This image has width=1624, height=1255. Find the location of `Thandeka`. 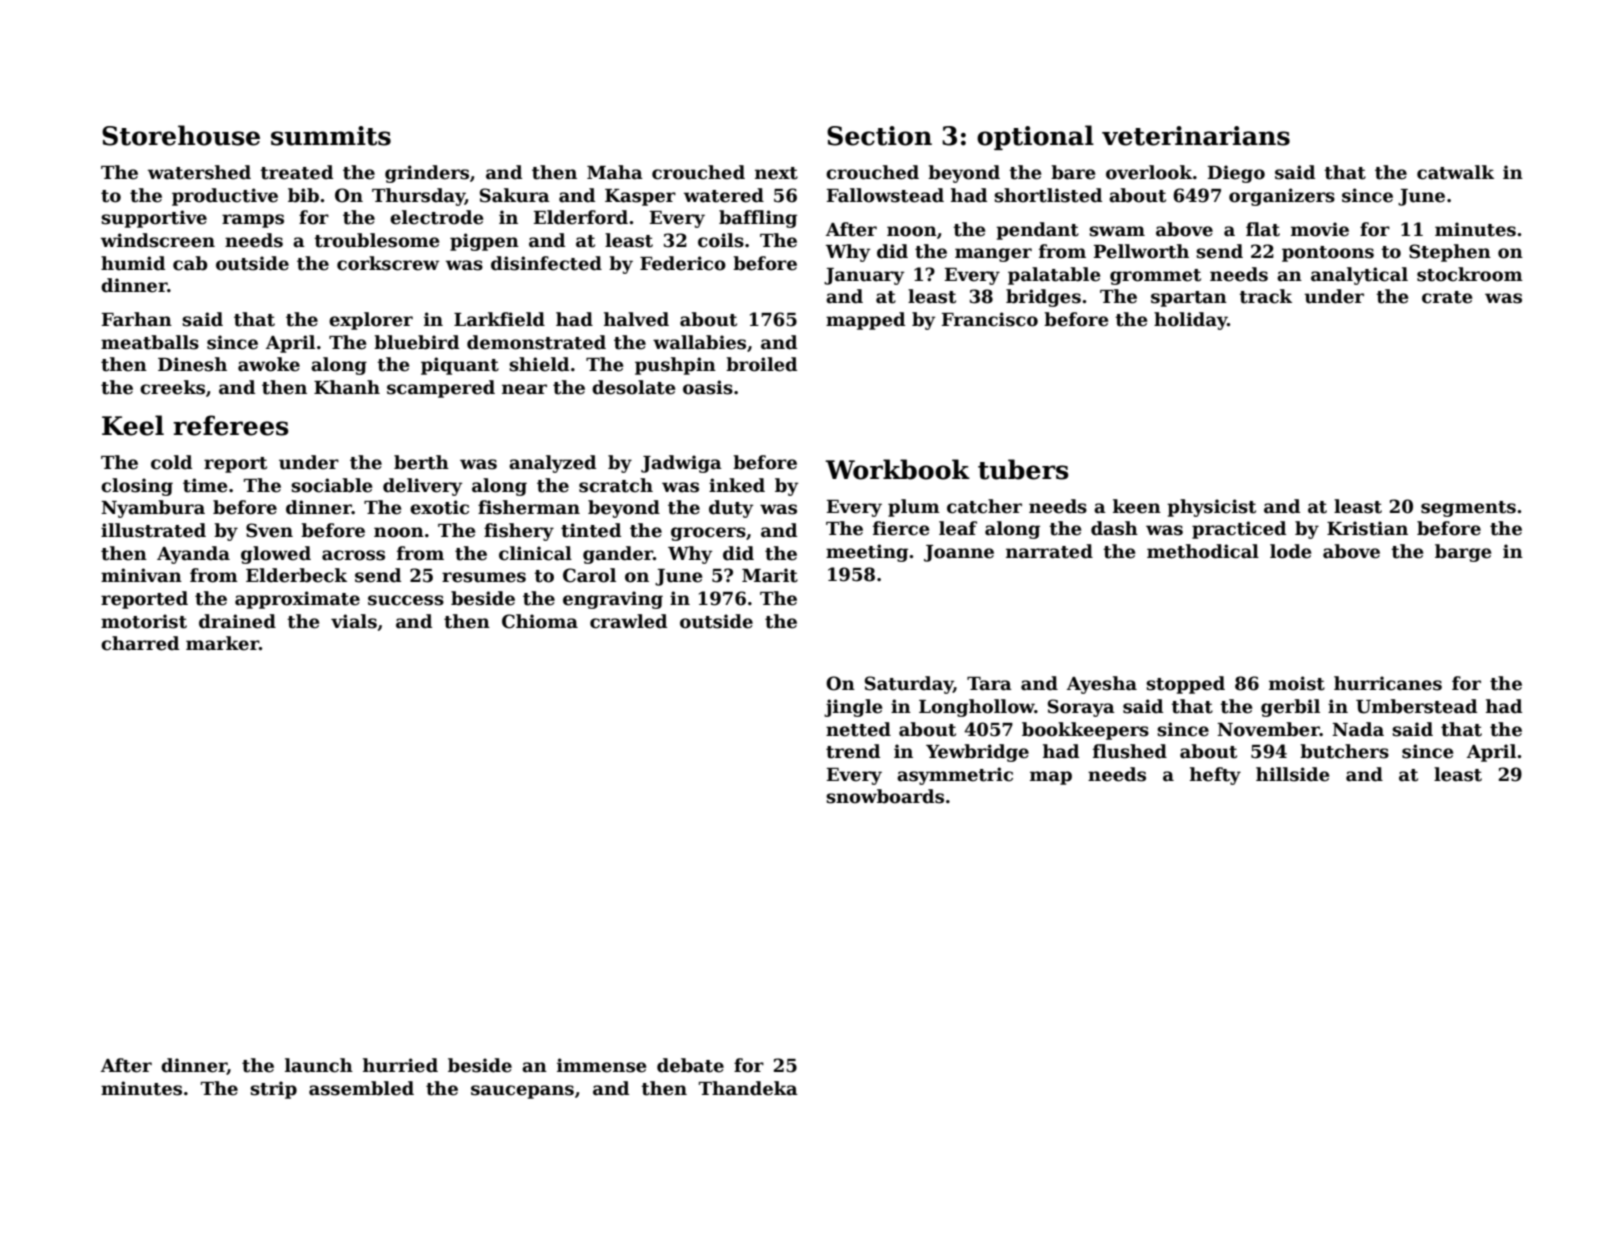

Thandeka is located at coordinates (748, 1088).
